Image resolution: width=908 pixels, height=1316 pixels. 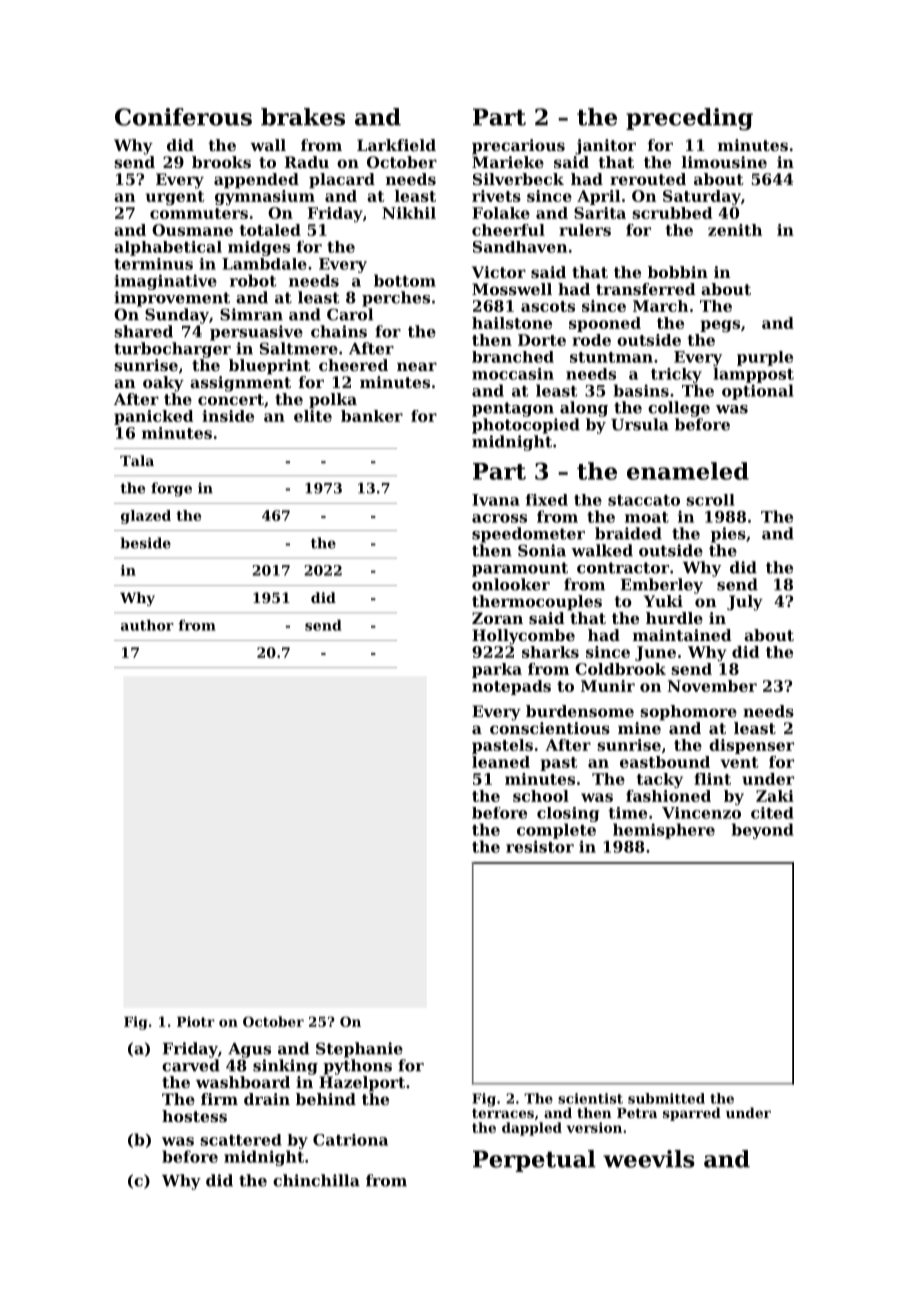 I want to click on preceding, so click(x=689, y=119).
